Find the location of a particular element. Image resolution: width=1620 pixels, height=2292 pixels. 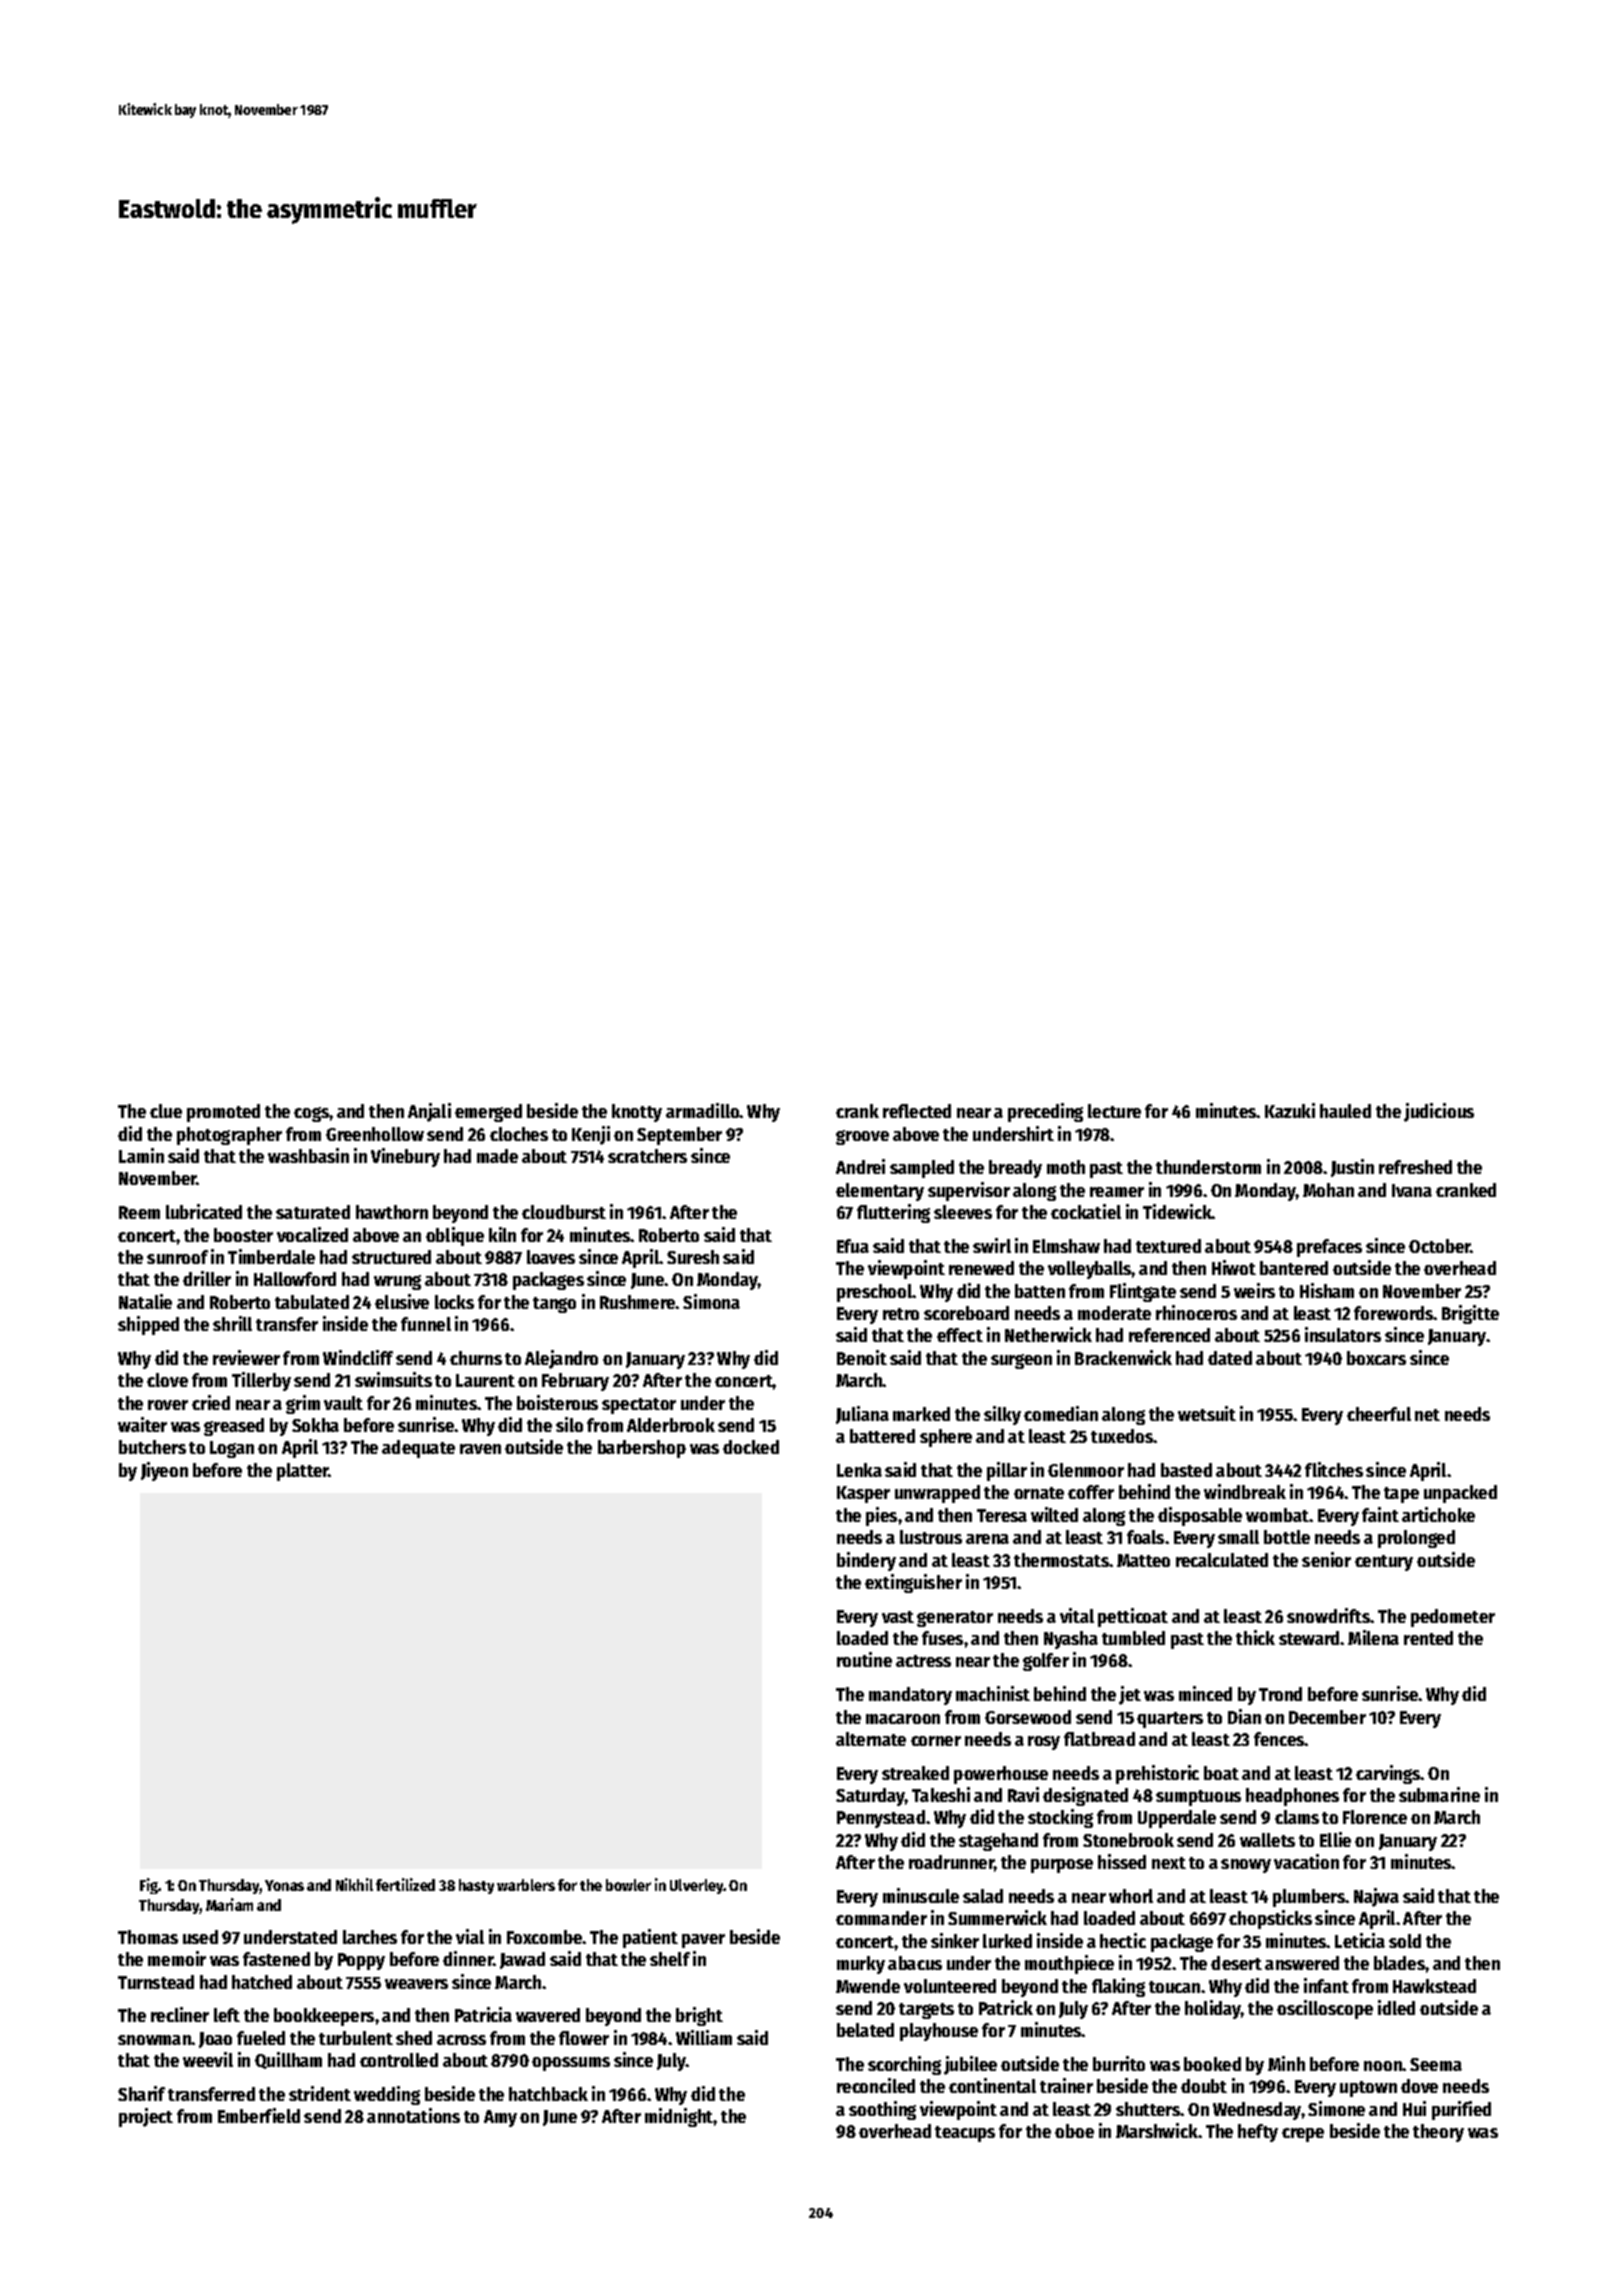

century is located at coordinates (1384, 1563).
